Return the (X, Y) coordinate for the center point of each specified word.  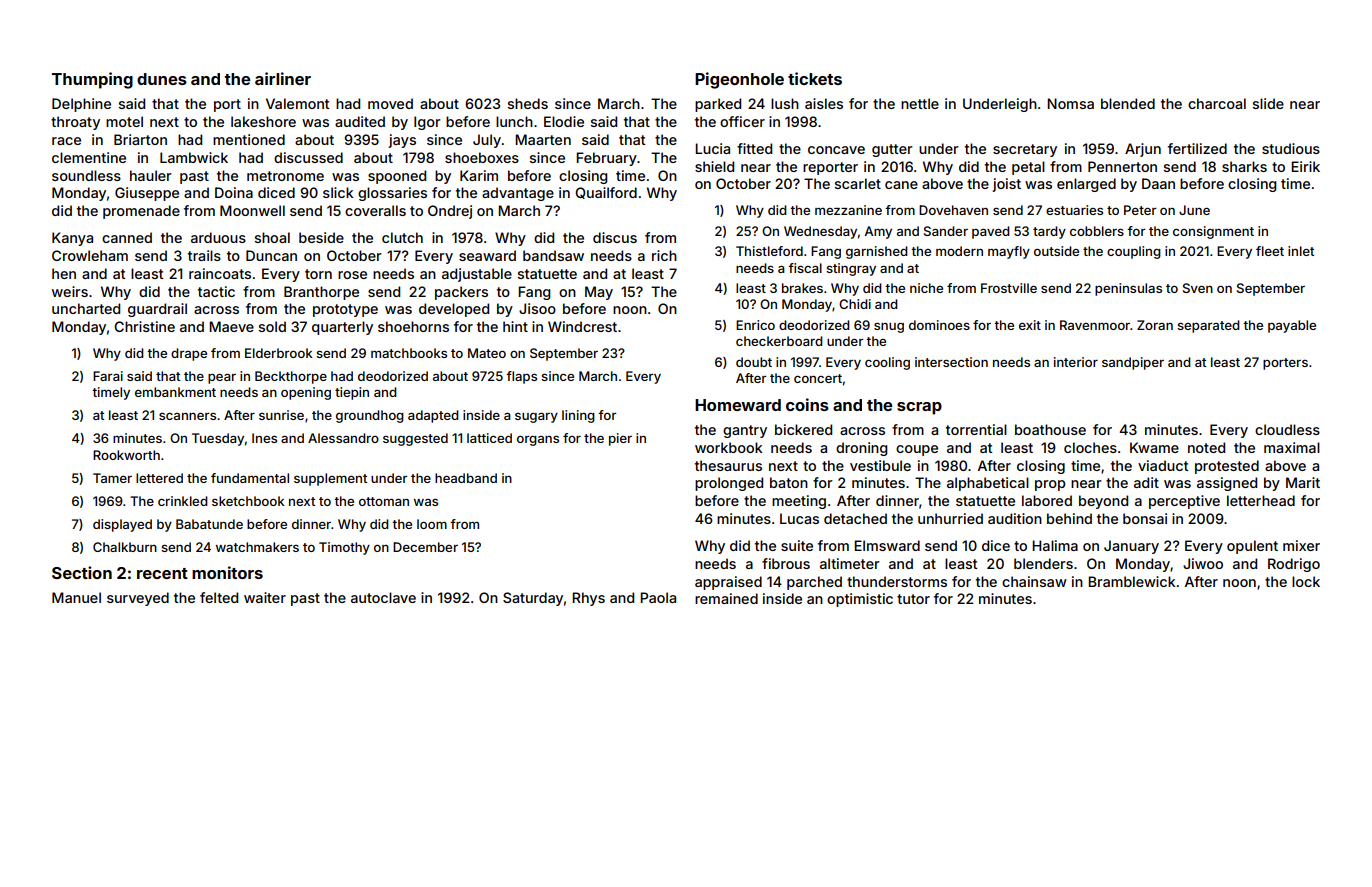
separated (1208, 326)
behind (1069, 518)
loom (432, 524)
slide (1268, 103)
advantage (518, 194)
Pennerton (1122, 166)
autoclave (383, 597)
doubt (754, 362)
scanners (187, 416)
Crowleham (90, 255)
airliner (283, 78)
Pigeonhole (739, 80)
